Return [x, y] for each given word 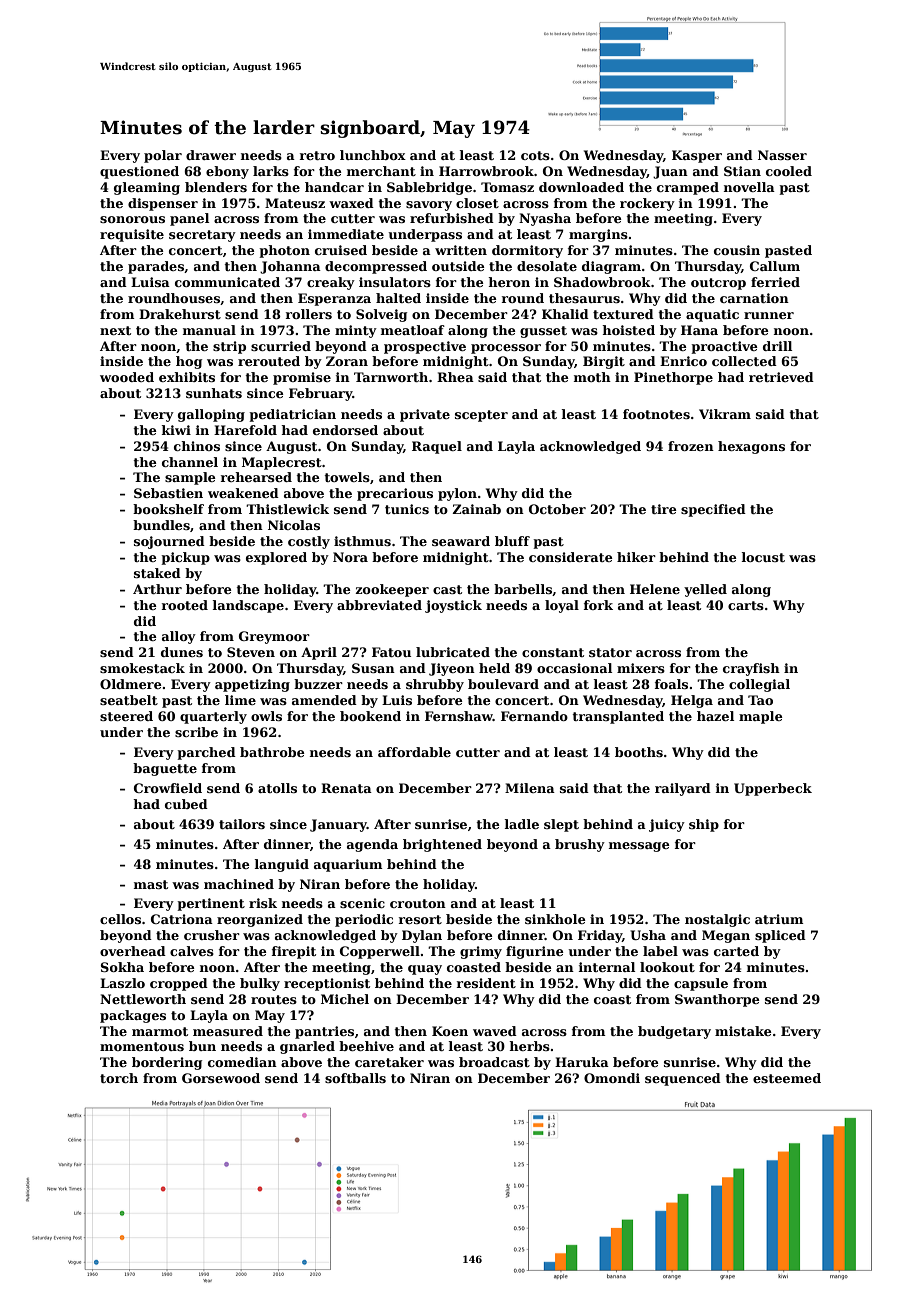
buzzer [318, 684]
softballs [355, 1078]
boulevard [503, 684]
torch [119, 1078]
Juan [670, 172]
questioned [139, 172]
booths [639, 752]
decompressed [376, 267]
